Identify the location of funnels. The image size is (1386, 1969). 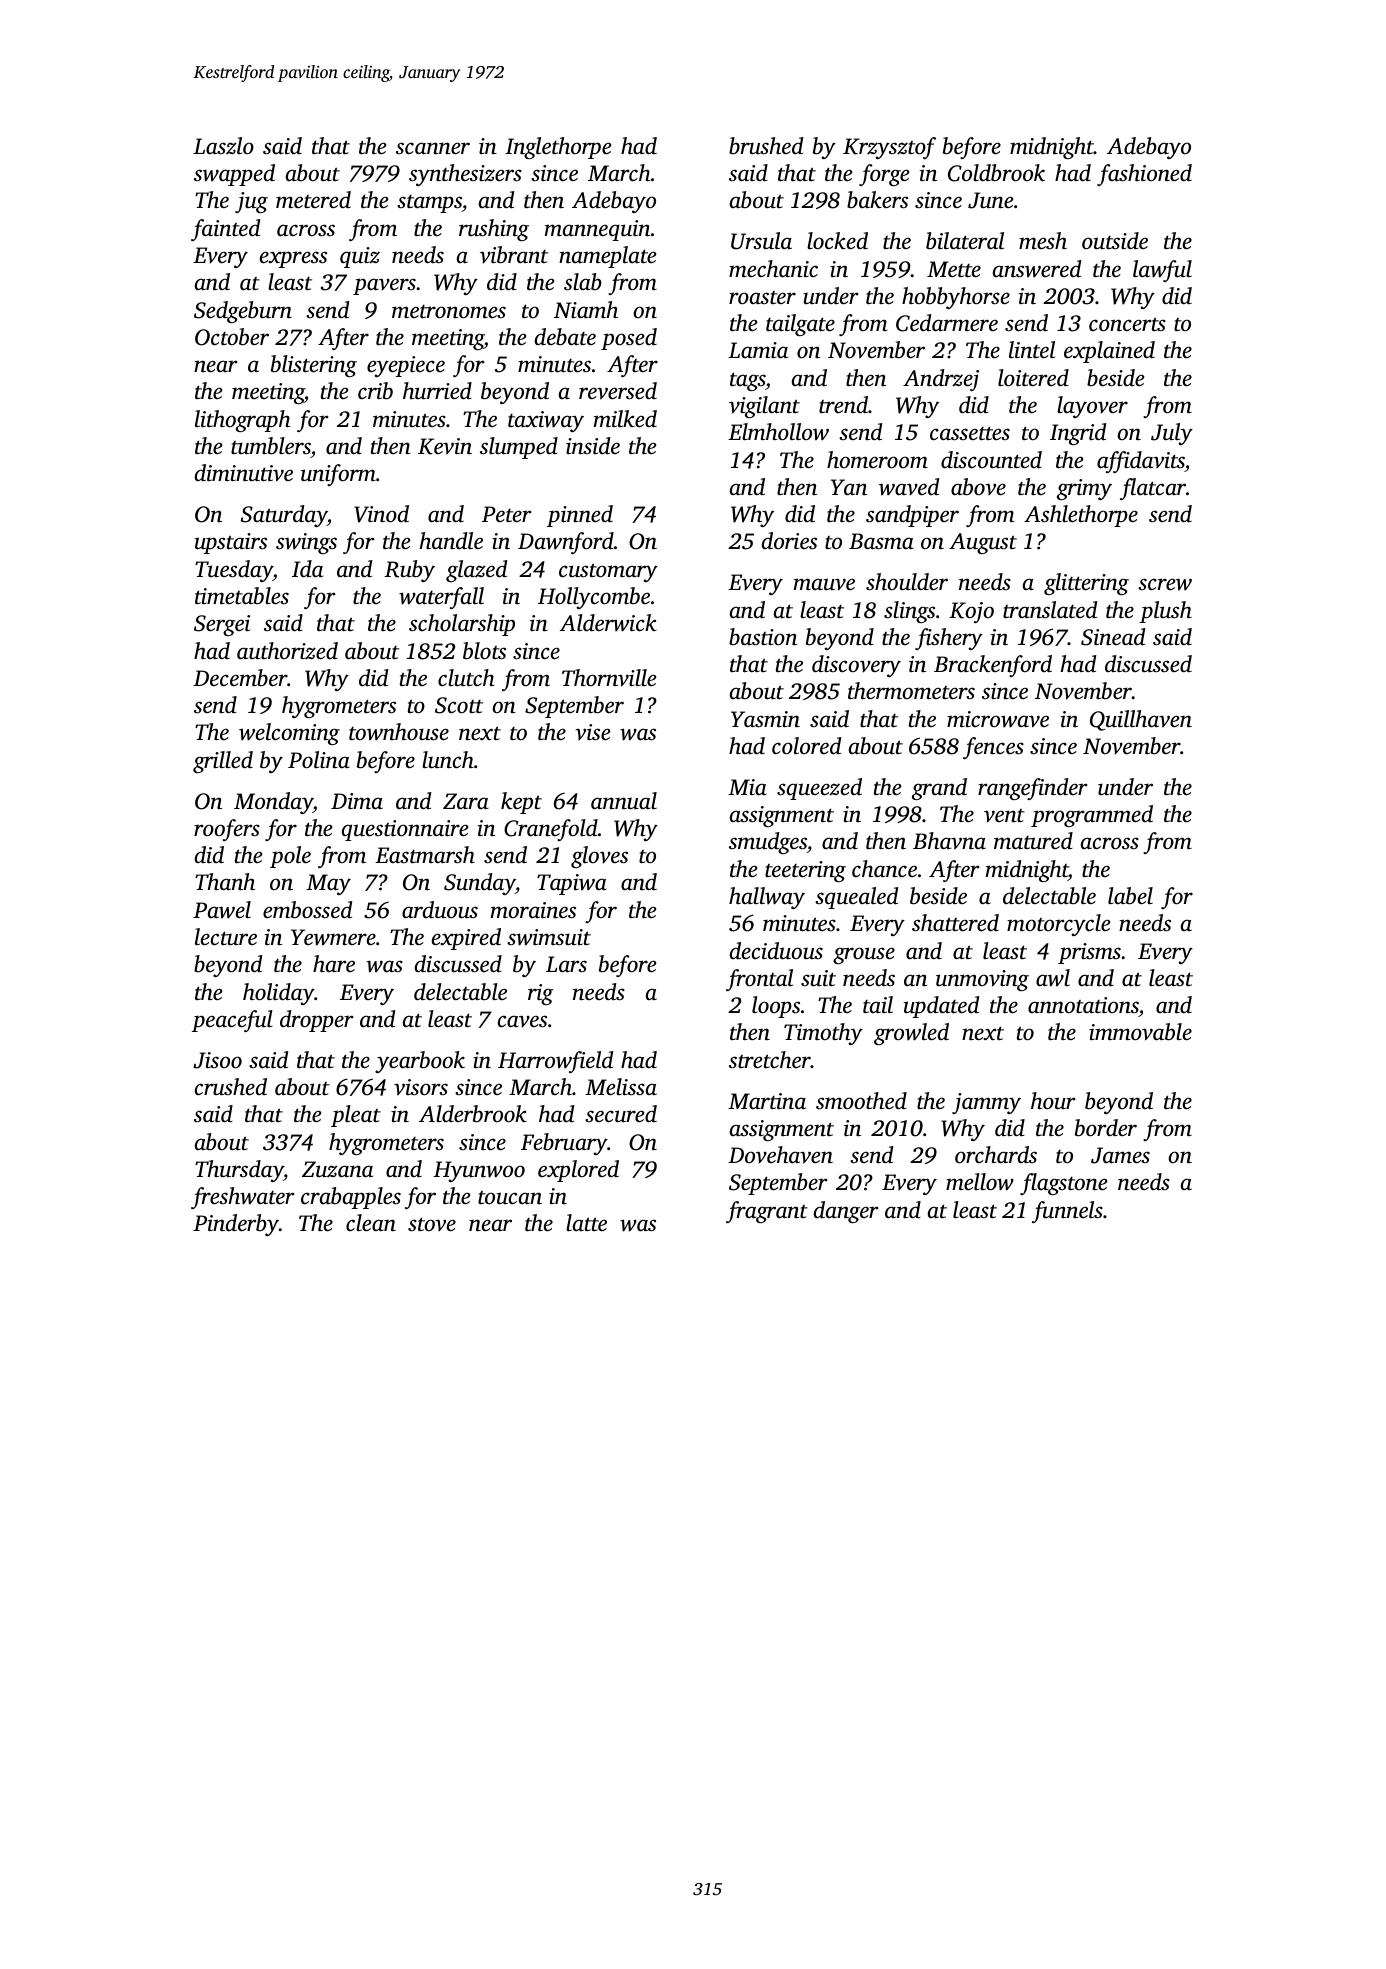
(1067, 1212).
